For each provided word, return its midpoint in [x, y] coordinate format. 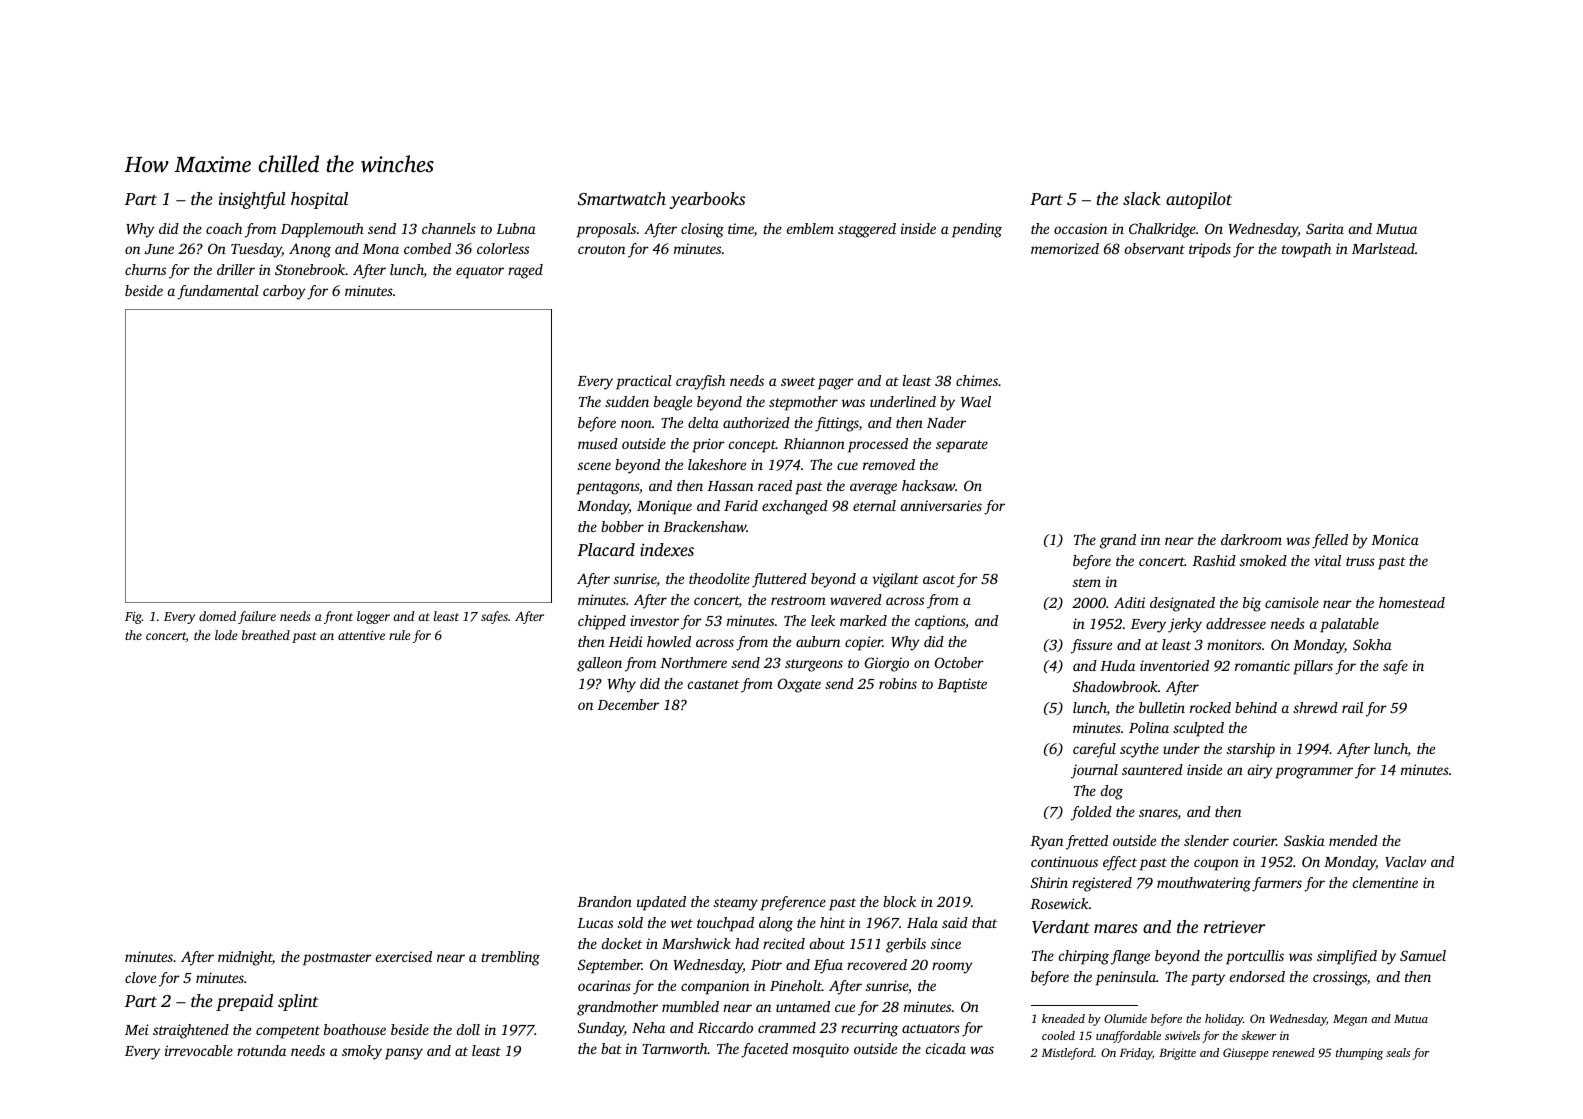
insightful [252, 200]
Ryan [1046, 843]
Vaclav [1405, 861]
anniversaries [941, 505]
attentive [361, 635]
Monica [1395, 539]
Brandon [604, 901]
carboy [284, 292]
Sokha [1372, 644]
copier [864, 643]
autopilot [1199, 200]
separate [962, 446]
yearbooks [707, 200]
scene [594, 466]
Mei [137, 1029]
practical [644, 382]
